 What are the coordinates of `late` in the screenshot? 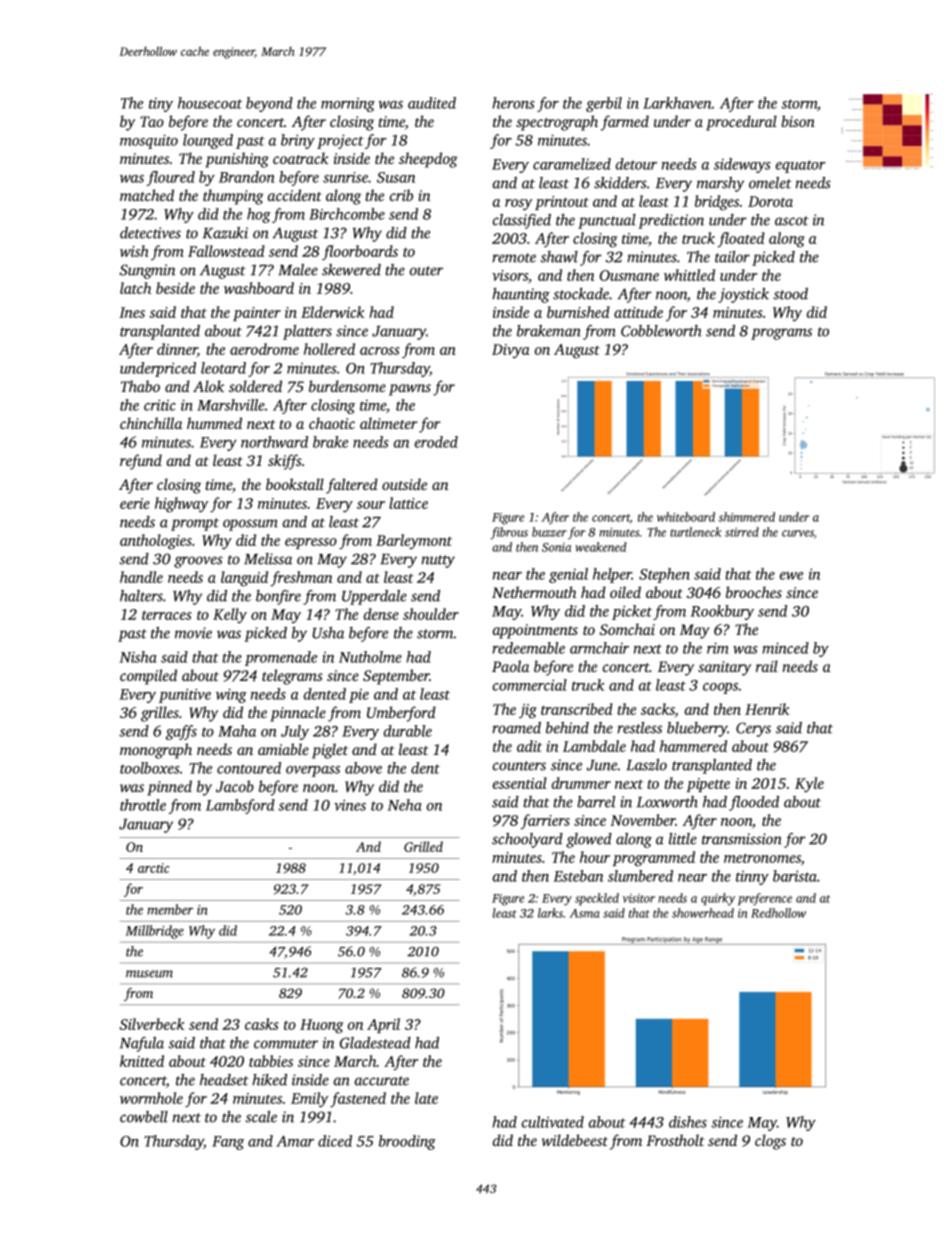 It's located at (426, 1098).
